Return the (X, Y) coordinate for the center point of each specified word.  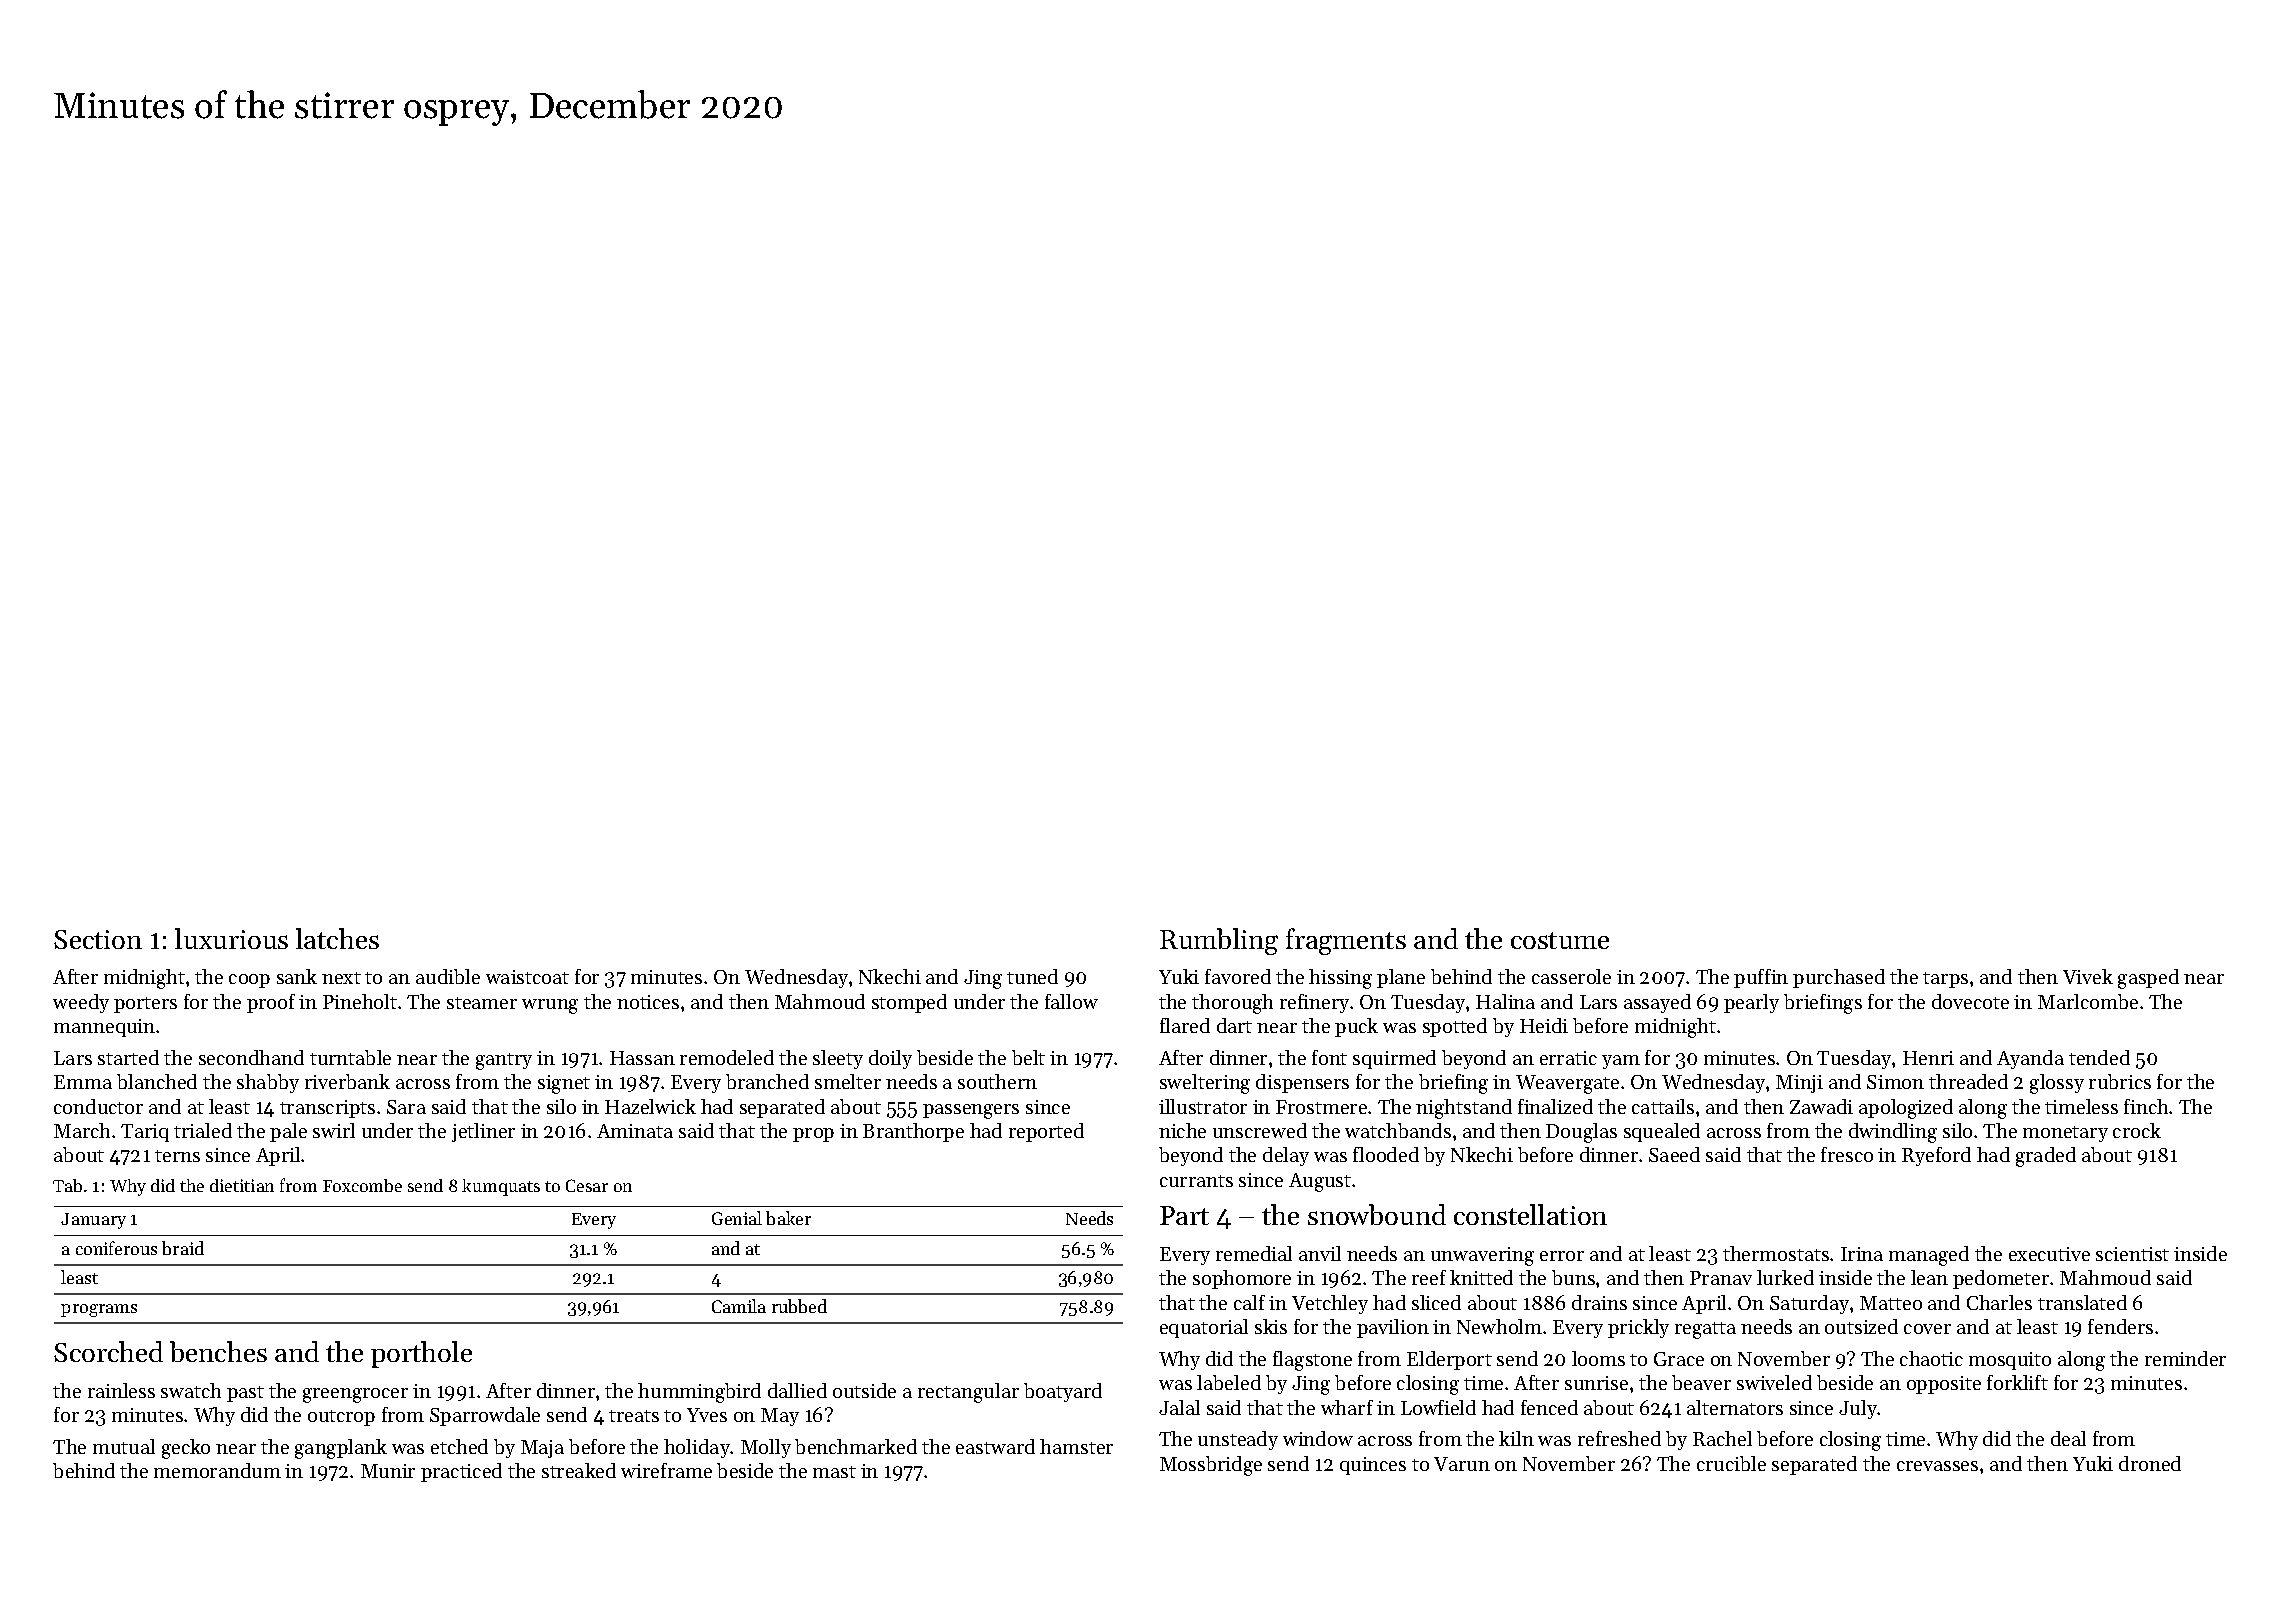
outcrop (341, 1418)
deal (2068, 1438)
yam (1621, 1062)
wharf (1347, 1407)
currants (1196, 1181)
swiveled (1774, 1382)
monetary (2065, 1134)
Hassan (642, 1058)
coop (249, 981)
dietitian (242, 1185)
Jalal (1179, 1407)
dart (1234, 1025)
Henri (1928, 1058)
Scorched (108, 1351)
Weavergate (1567, 1084)
